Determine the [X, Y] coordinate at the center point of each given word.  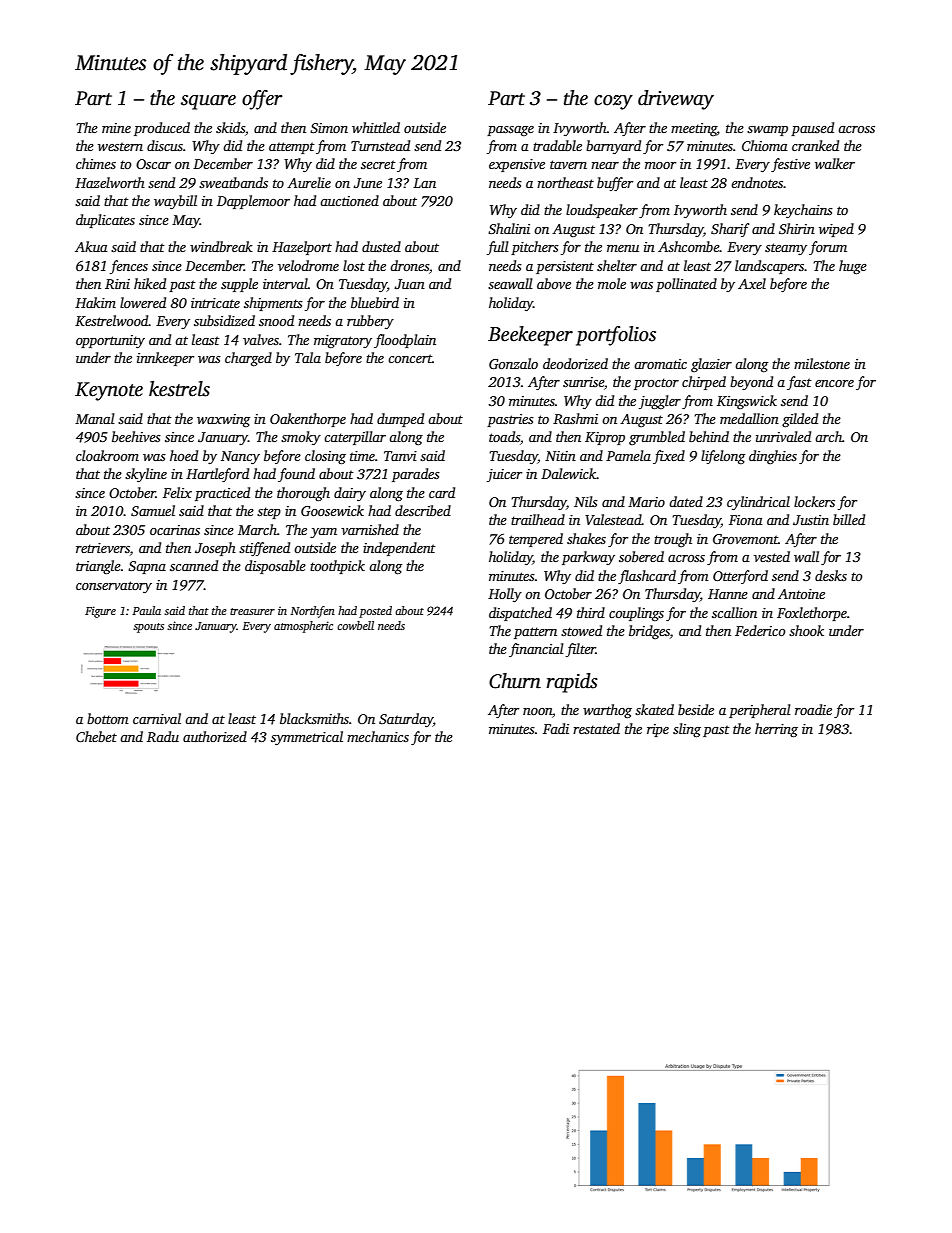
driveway [676, 100]
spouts [148, 628]
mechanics [378, 736]
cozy [613, 102]
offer [262, 100]
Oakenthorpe [308, 420]
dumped [400, 420]
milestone [822, 363]
